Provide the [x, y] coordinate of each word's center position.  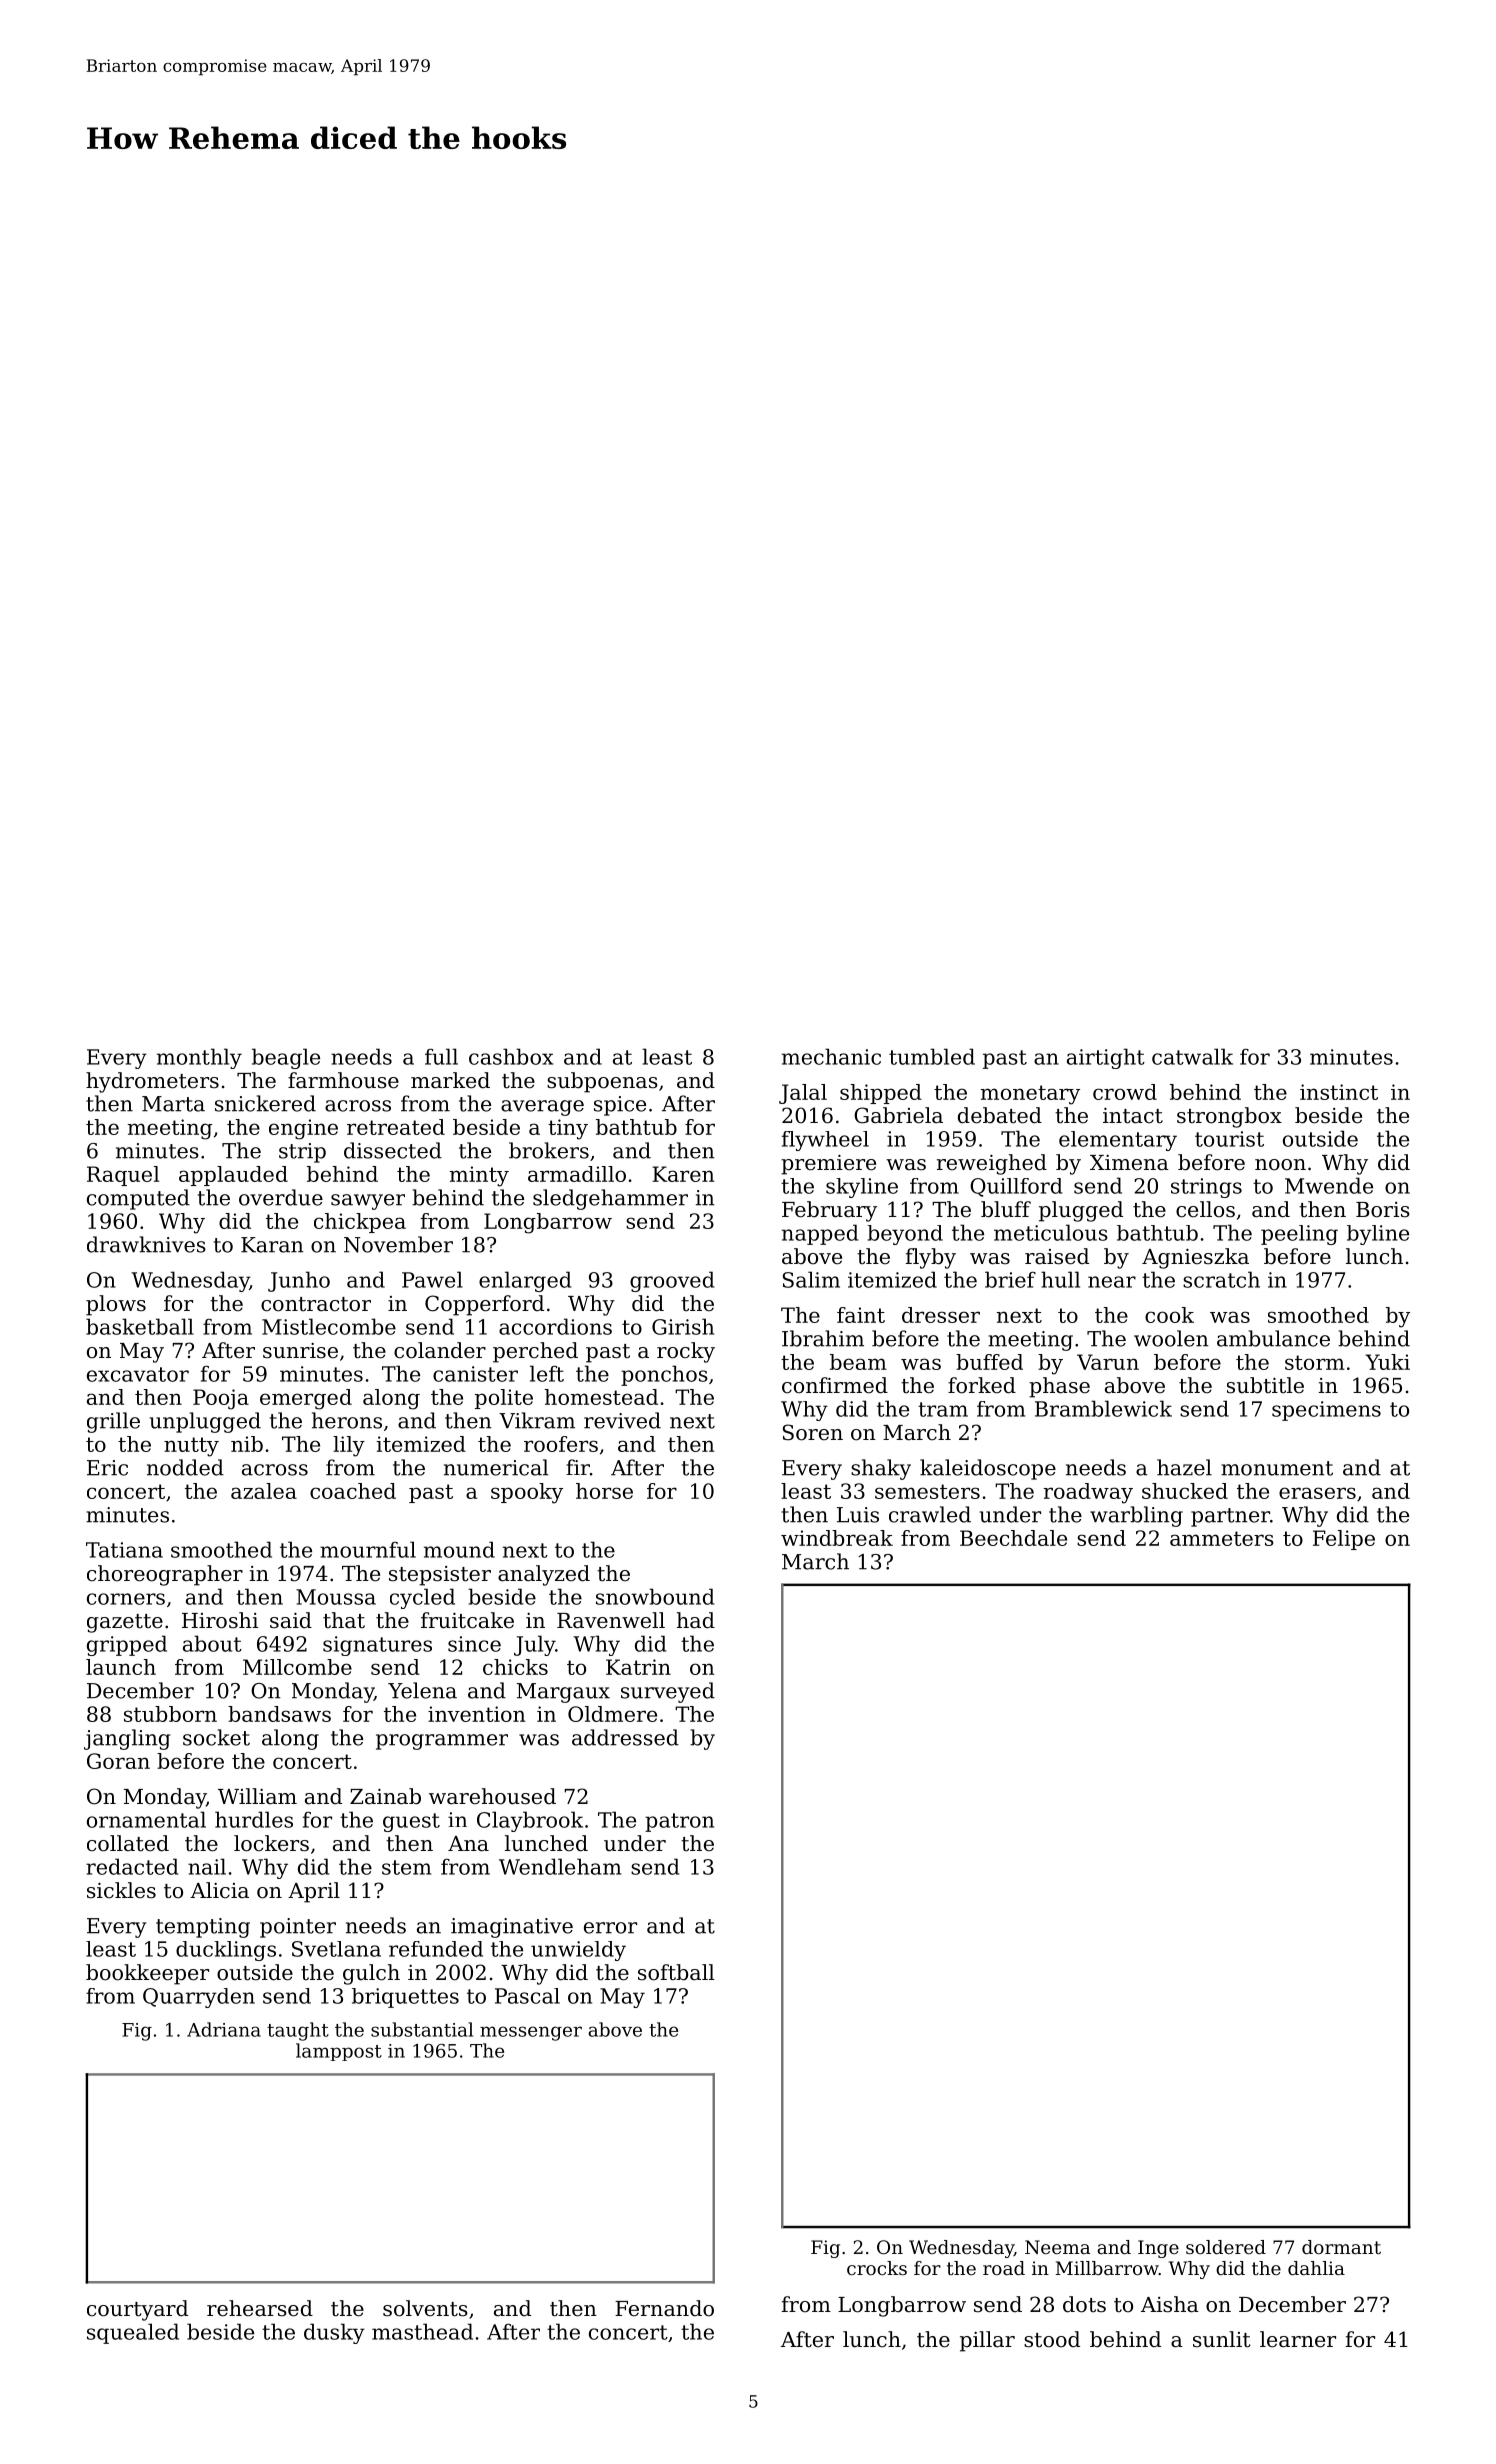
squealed [133, 2333]
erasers [1317, 1493]
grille [113, 1422]
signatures [377, 1646]
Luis [858, 1515]
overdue [281, 1197]
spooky [527, 1493]
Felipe [1344, 1540]
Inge [1158, 2249]
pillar [987, 2341]
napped [820, 1234]
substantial [422, 2029]
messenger [531, 2033]
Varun [1108, 1362]
